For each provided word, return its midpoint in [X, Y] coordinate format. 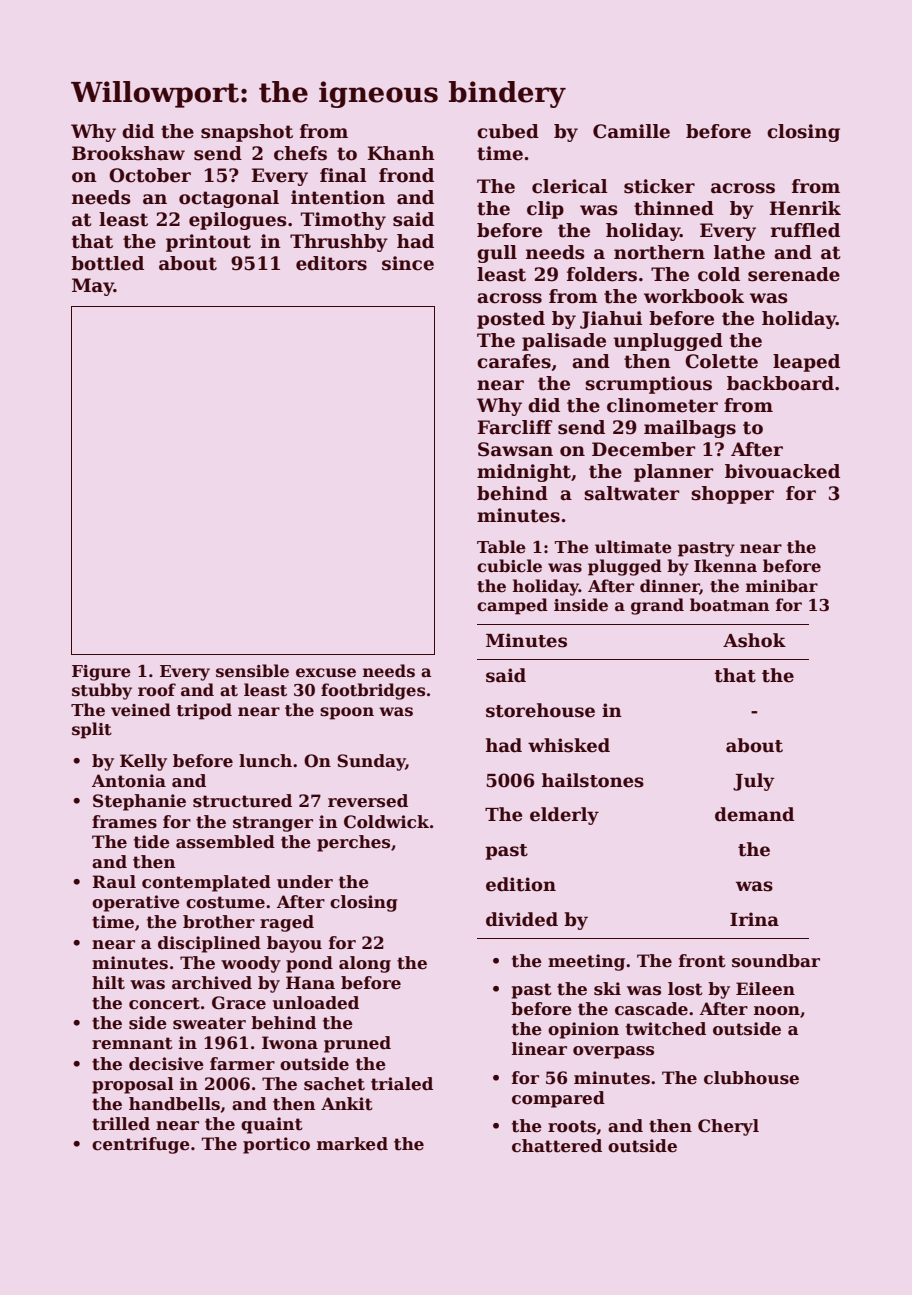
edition [521, 884]
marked [352, 1144]
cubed [508, 131]
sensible [252, 671]
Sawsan [515, 449]
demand [754, 814]
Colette [721, 361]
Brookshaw [128, 153]
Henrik [805, 208]
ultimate [633, 547]
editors [331, 263]
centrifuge [141, 1145]
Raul [114, 882]
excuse [326, 673]
